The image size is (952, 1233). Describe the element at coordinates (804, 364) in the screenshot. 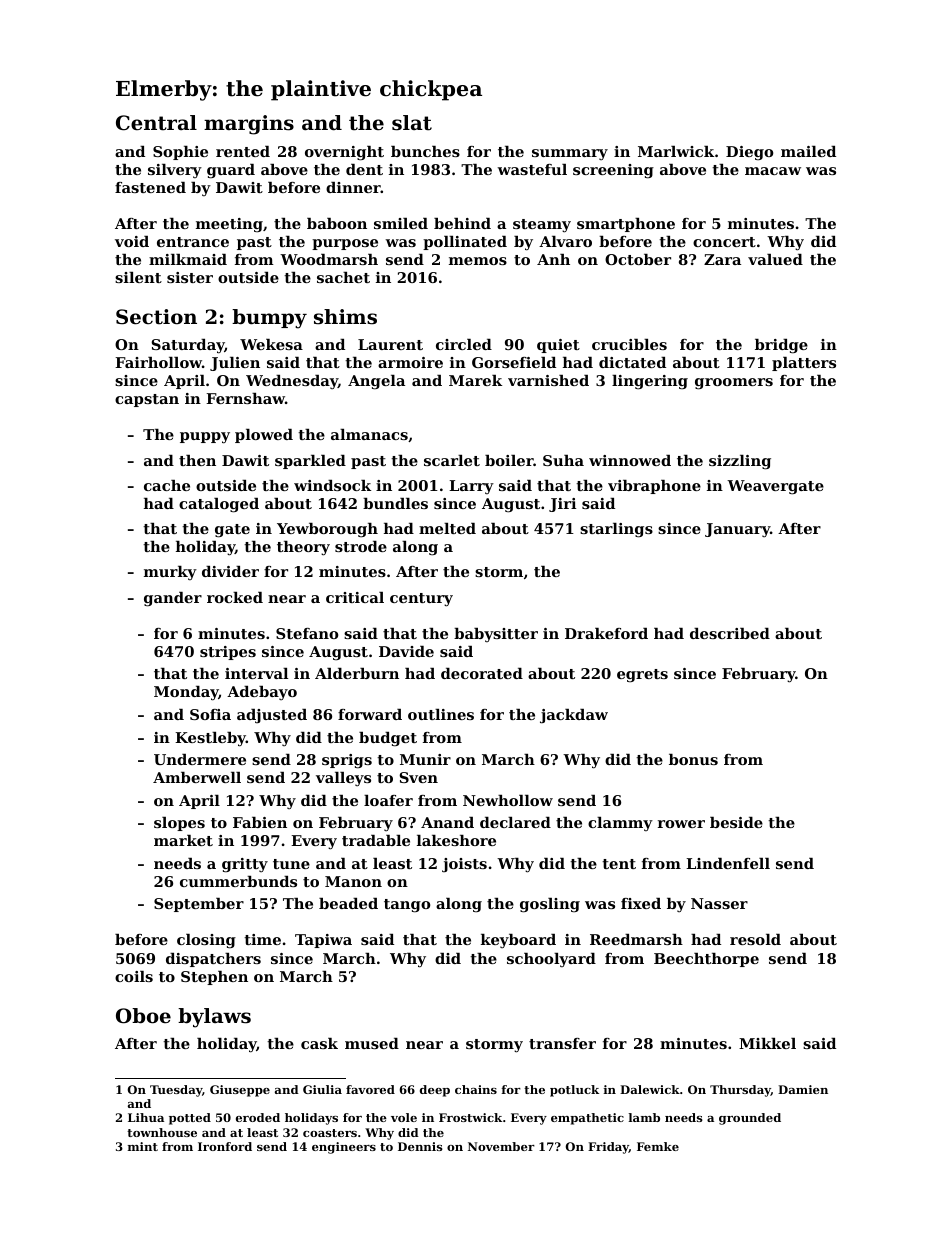

I see `platters` at that location.
